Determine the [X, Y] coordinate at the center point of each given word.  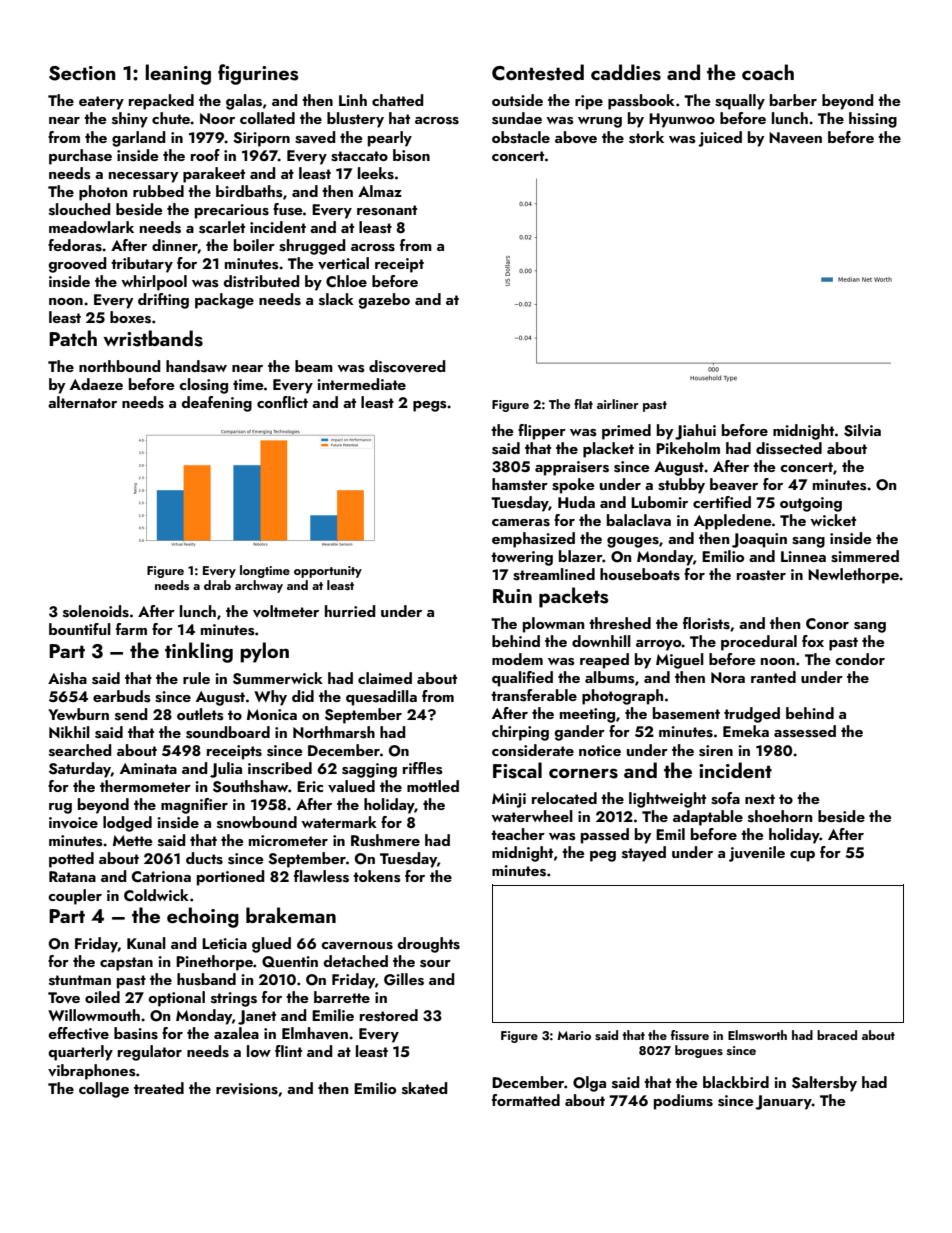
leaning [178, 74]
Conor [827, 624]
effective [78, 1033]
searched [80, 750]
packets [574, 597]
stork [646, 137]
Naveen [795, 137]
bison [411, 155]
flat [583, 404]
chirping [520, 733]
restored [389, 1015]
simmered [865, 556]
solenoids [96, 611]
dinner [175, 246]
